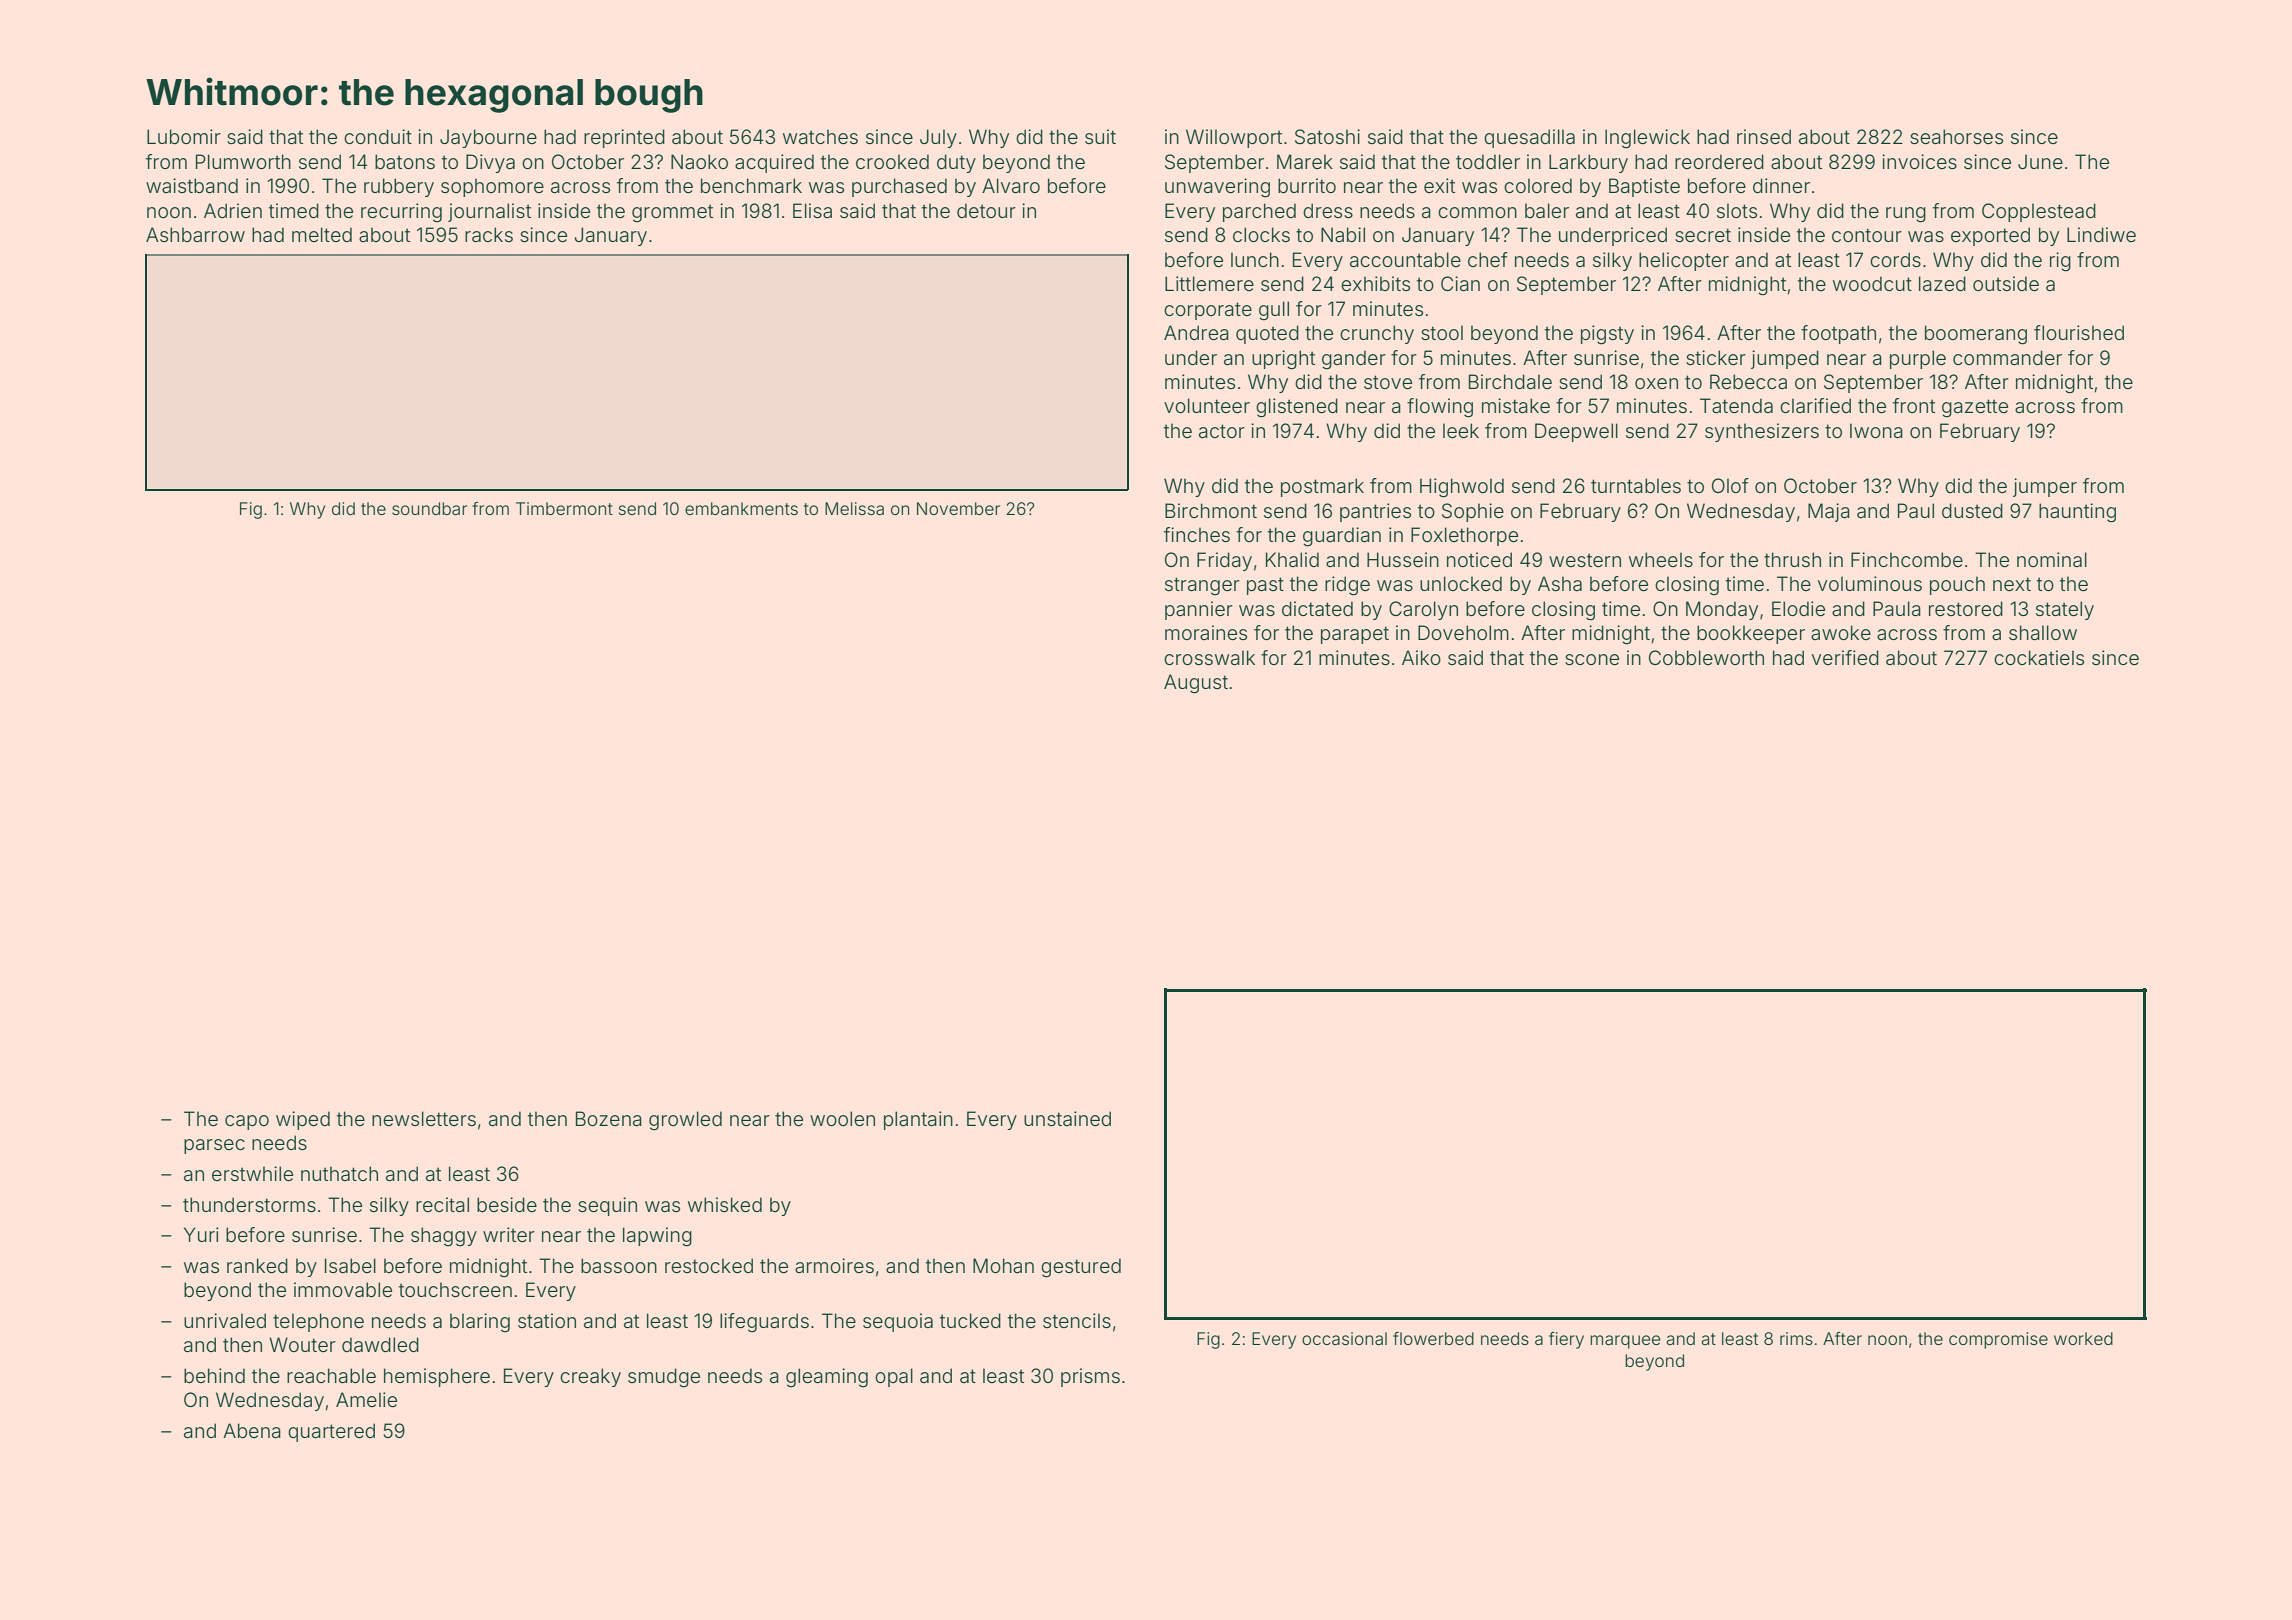 Image resolution: width=2292 pixels, height=1620 pixels. I want to click on verified, so click(1845, 657).
